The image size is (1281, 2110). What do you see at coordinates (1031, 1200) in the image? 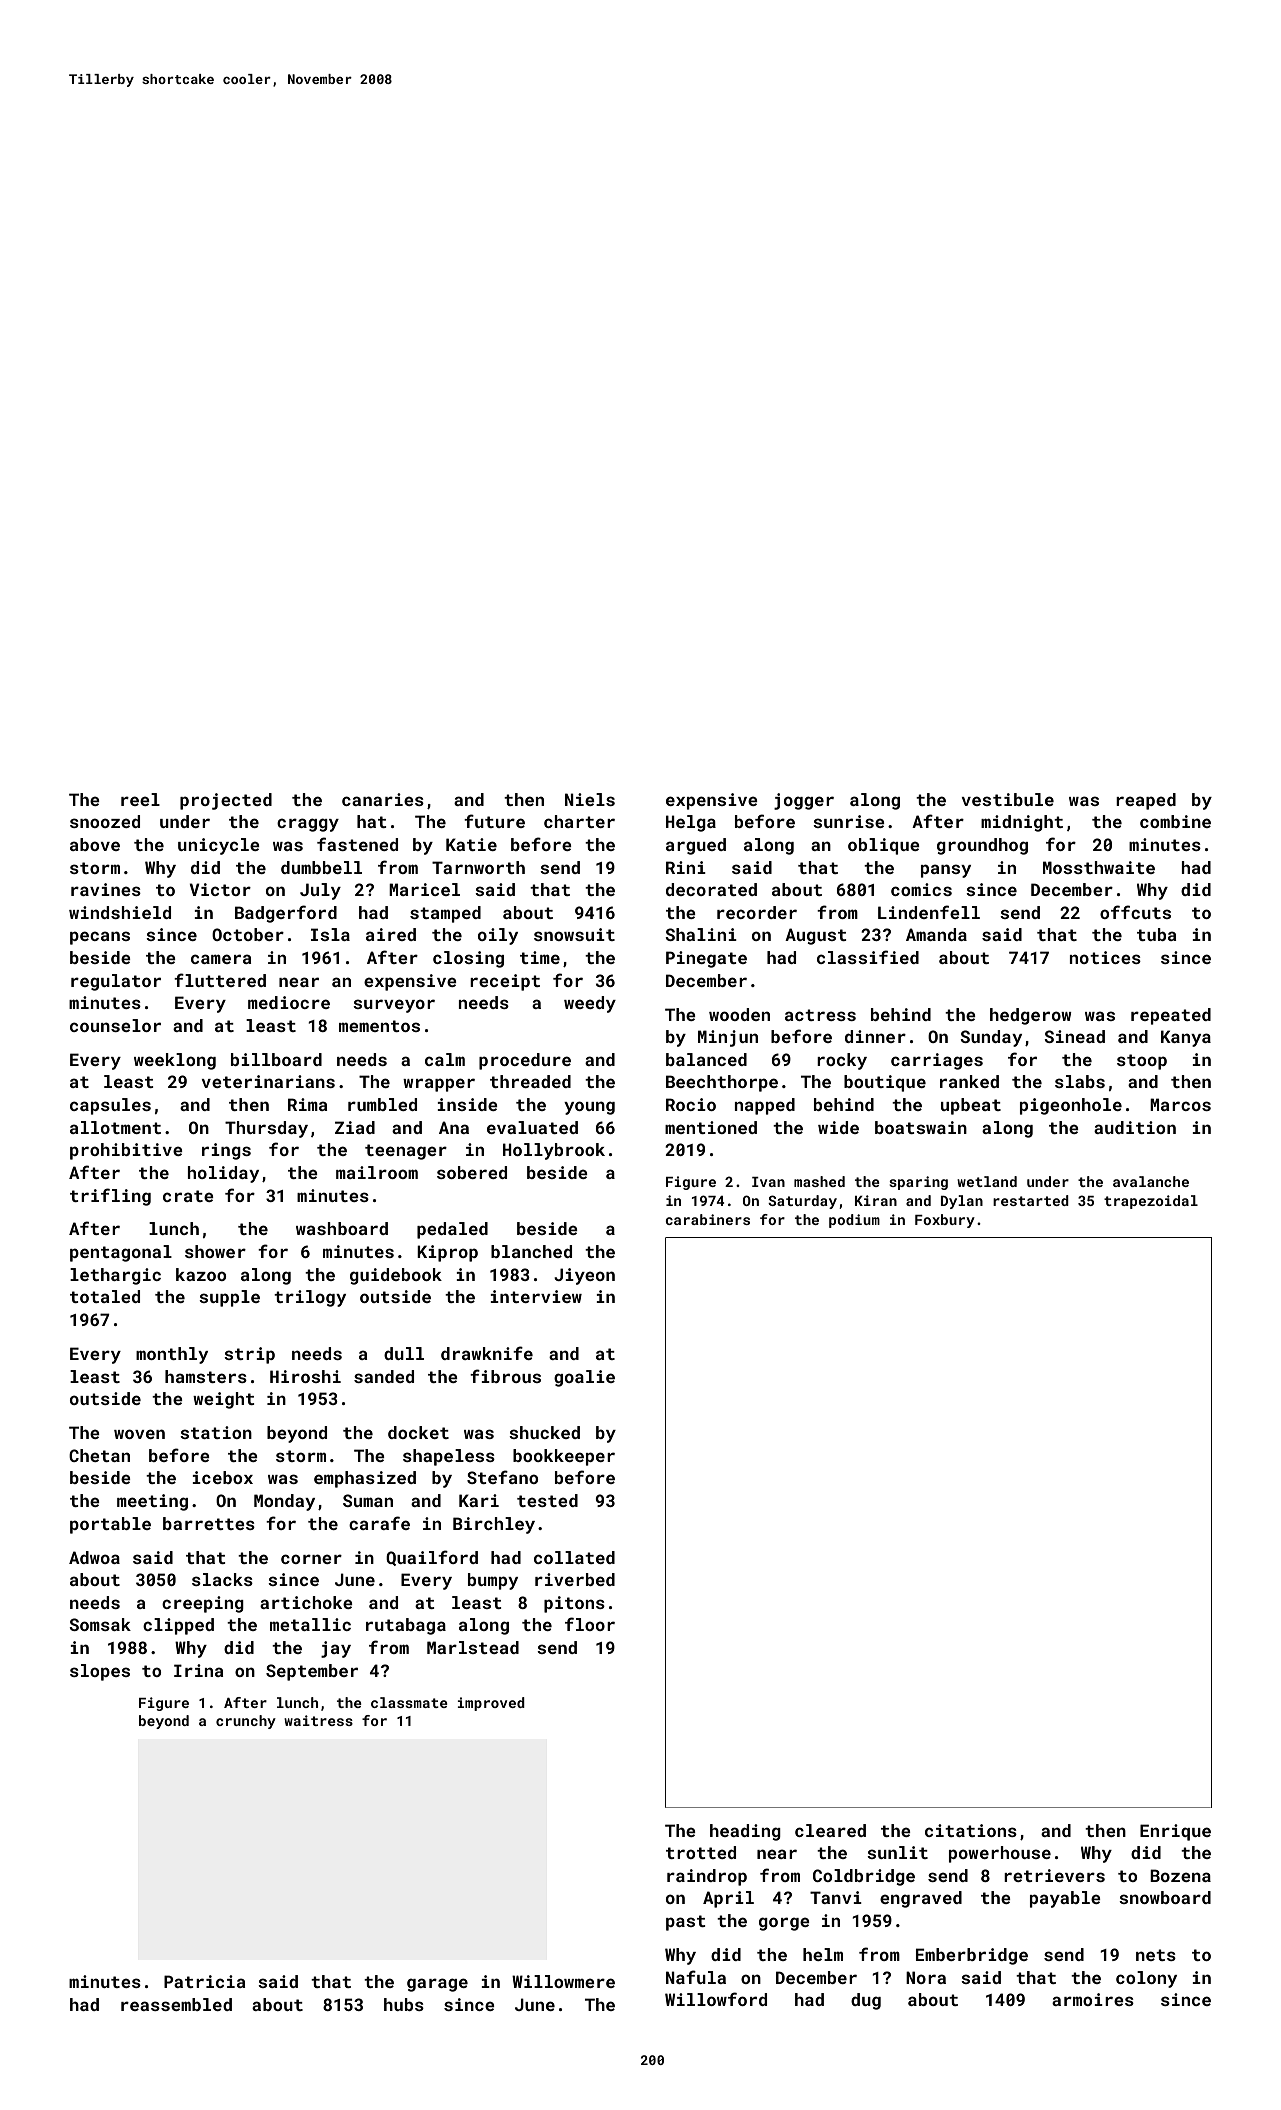
I see `restarted` at bounding box center [1031, 1200].
